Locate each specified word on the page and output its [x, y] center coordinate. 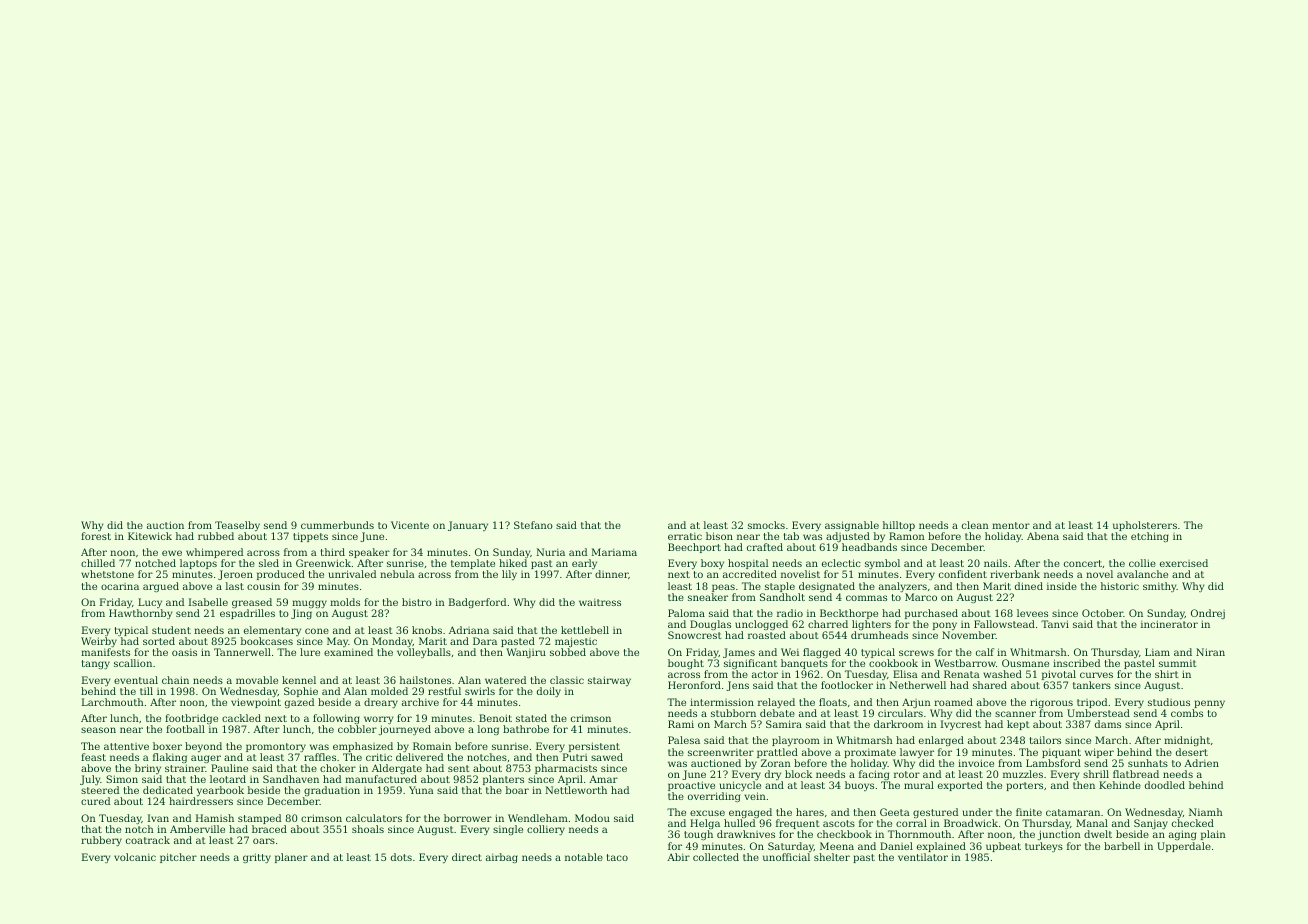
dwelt [1098, 834]
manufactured [381, 779]
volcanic [135, 857]
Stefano [533, 525]
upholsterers [1145, 526]
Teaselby [237, 526]
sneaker [708, 597]
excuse [707, 813]
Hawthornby [140, 614]
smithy [1160, 587]
